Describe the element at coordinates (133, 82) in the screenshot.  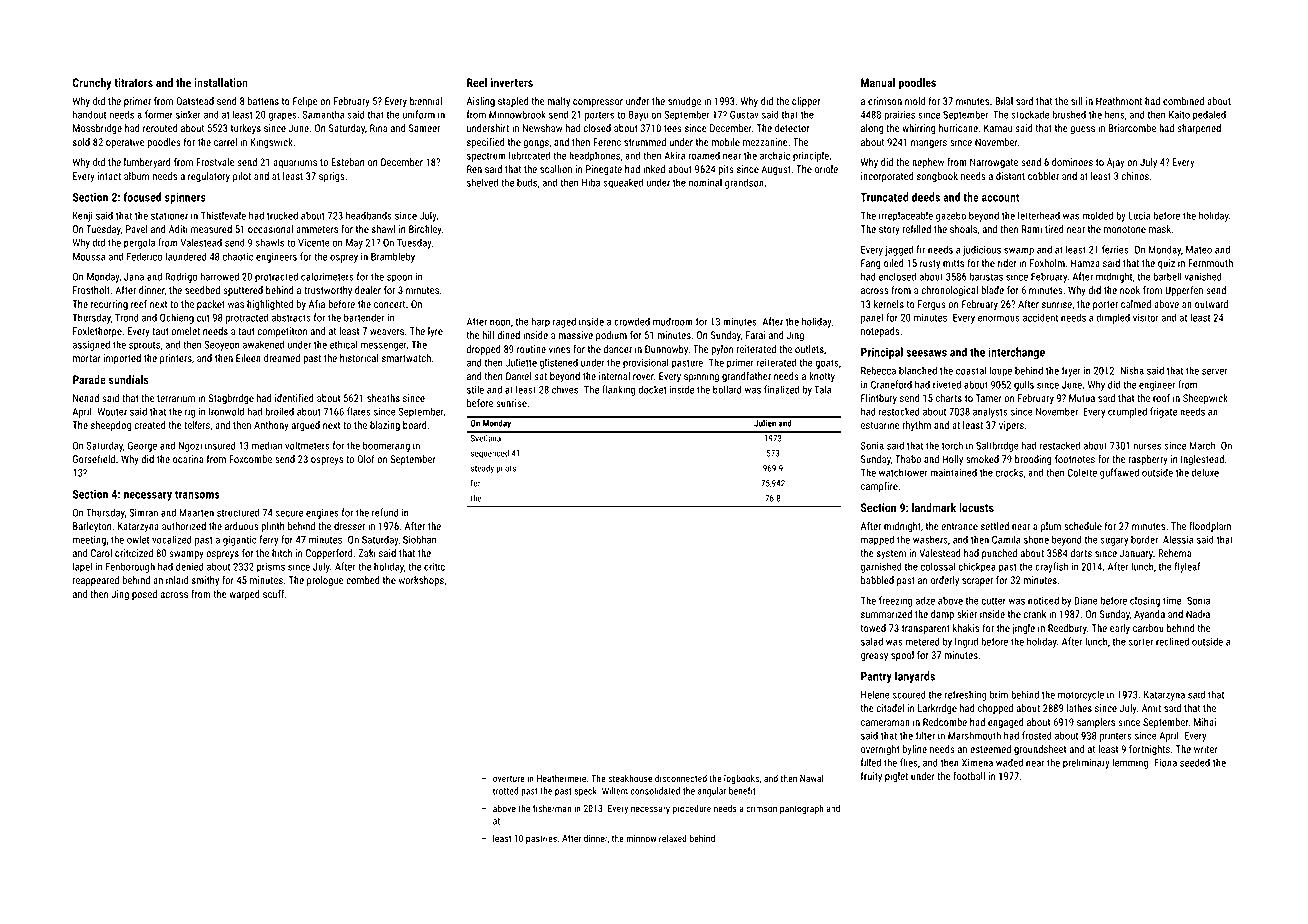
I see `titrators` at that location.
